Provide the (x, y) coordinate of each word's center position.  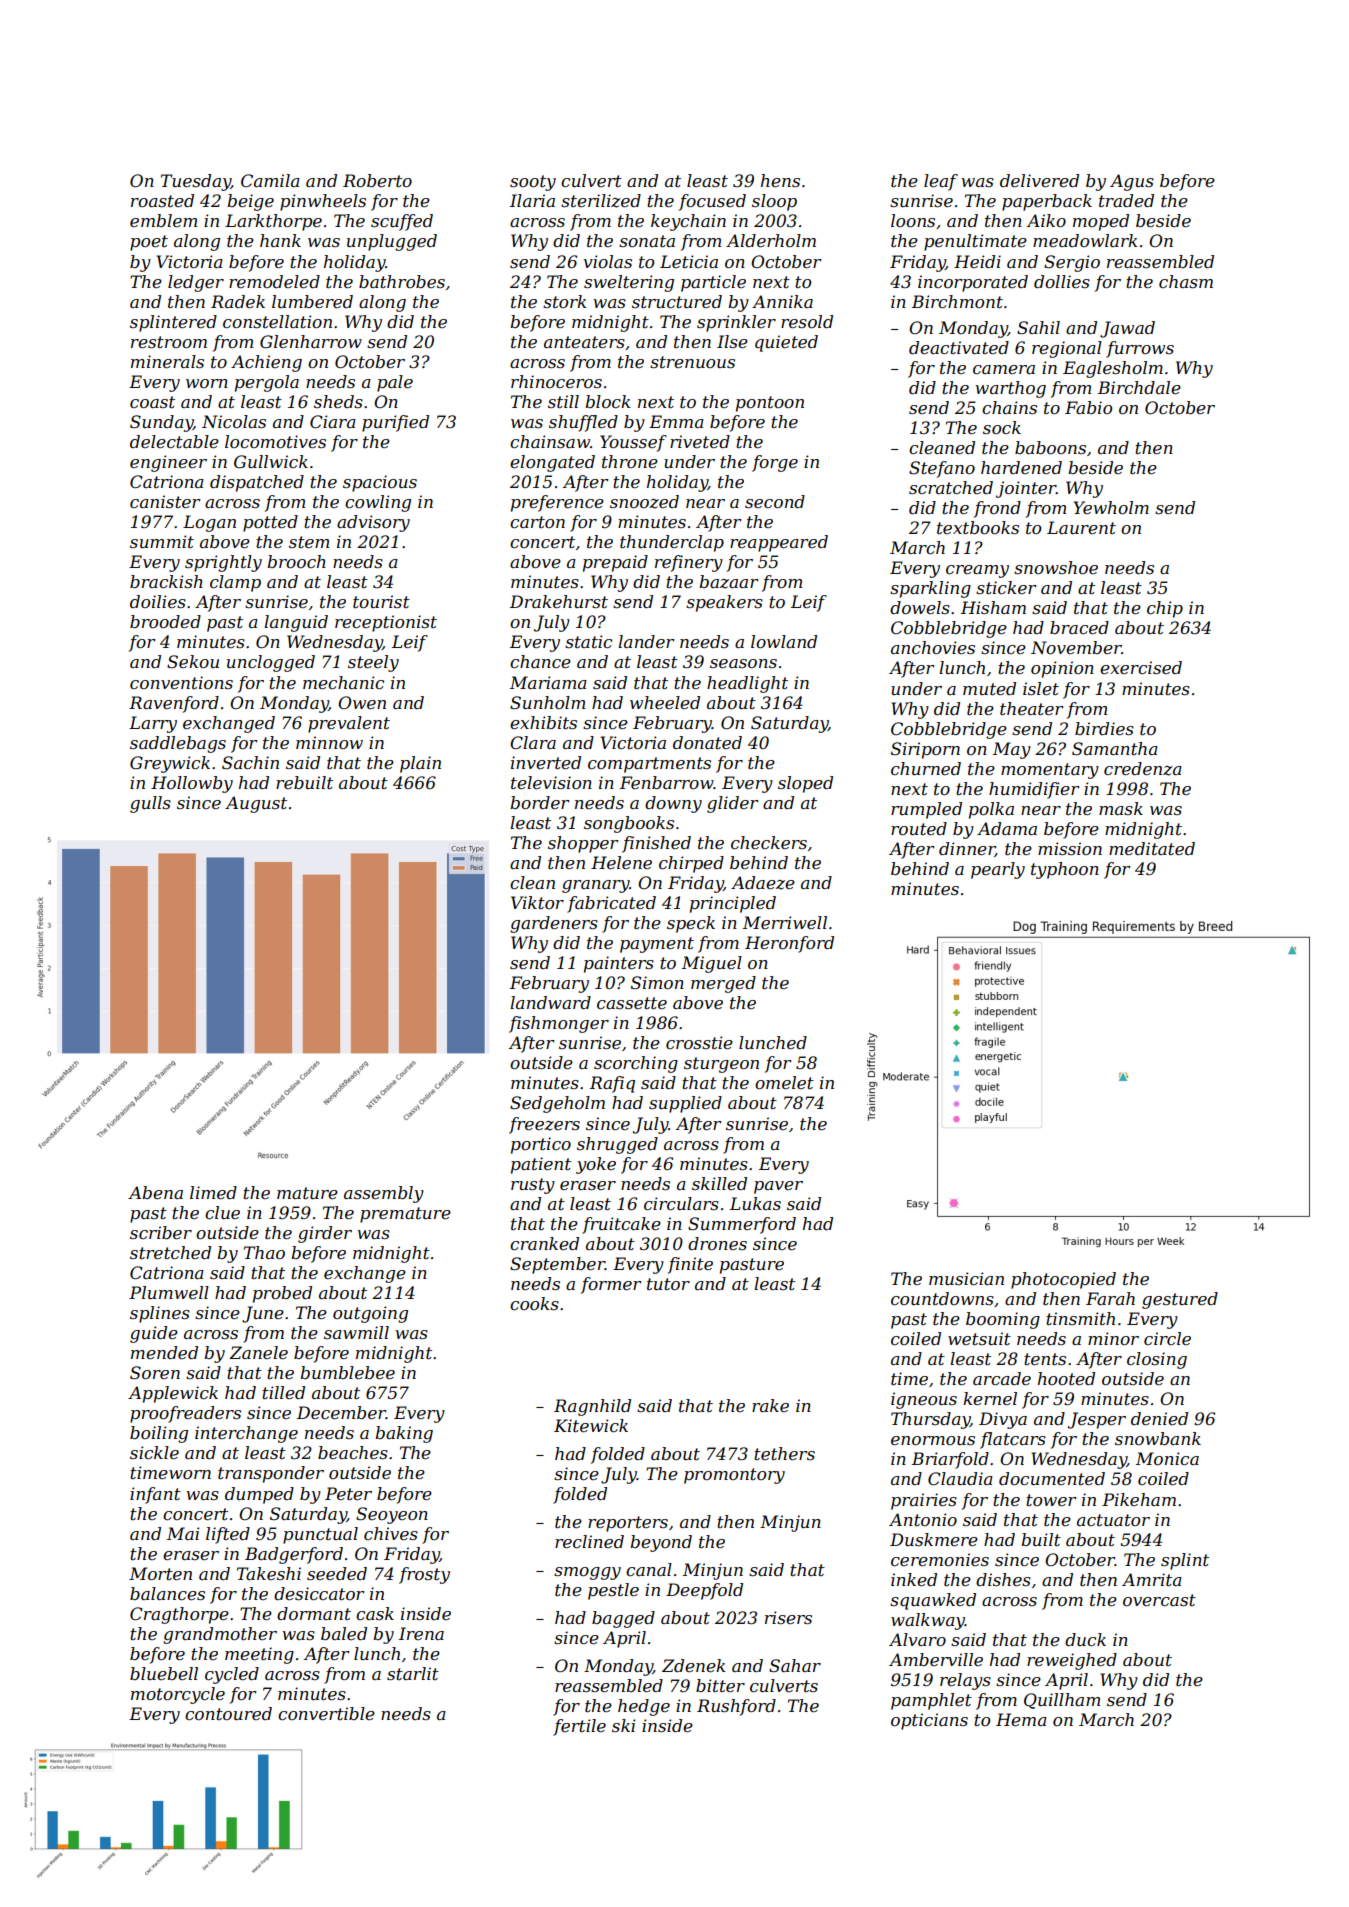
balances (167, 1593)
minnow (329, 742)
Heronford (789, 944)
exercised (1141, 667)
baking (404, 1434)
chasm (1186, 281)
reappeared (779, 543)
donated (707, 742)
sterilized (601, 201)
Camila (270, 180)
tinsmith (1080, 1318)
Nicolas (234, 421)
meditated (1152, 848)
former (611, 1285)
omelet (784, 1082)
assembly (384, 1194)
